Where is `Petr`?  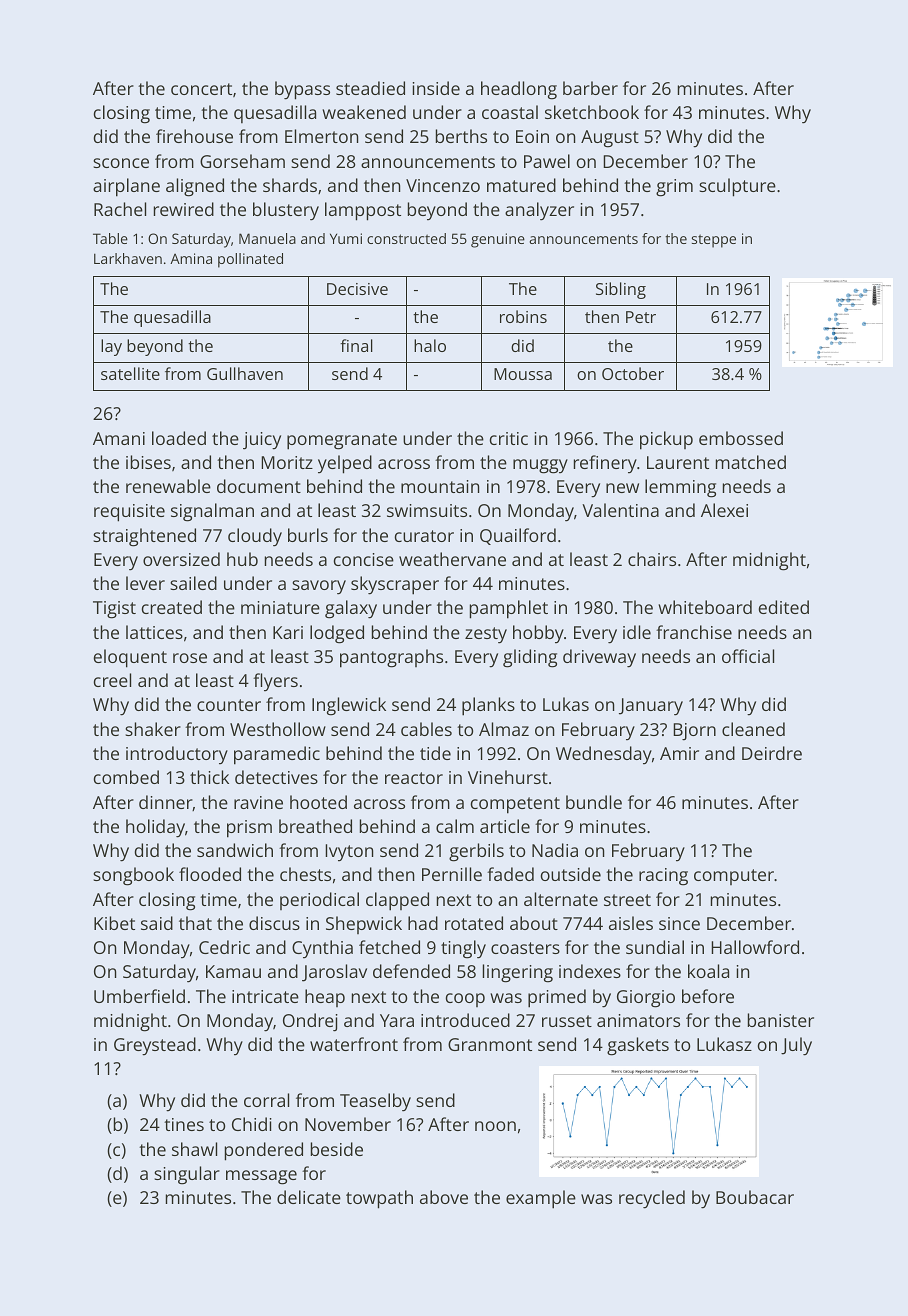
Petr is located at coordinates (641, 317).
